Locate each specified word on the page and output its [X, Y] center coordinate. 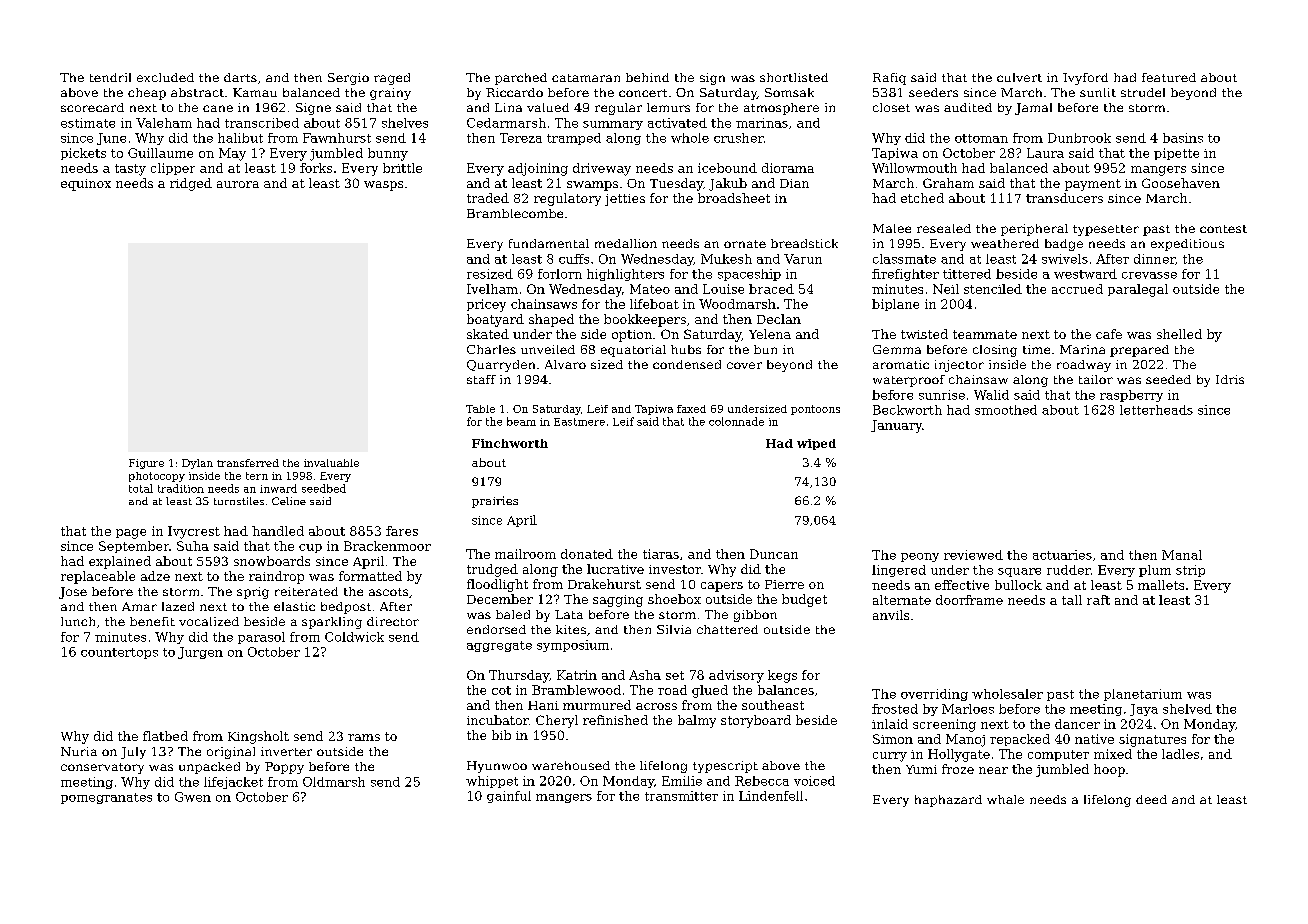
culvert [1019, 77]
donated [587, 554]
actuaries [1062, 555]
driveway [602, 169]
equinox [86, 185]
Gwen [193, 797]
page [131, 534]
